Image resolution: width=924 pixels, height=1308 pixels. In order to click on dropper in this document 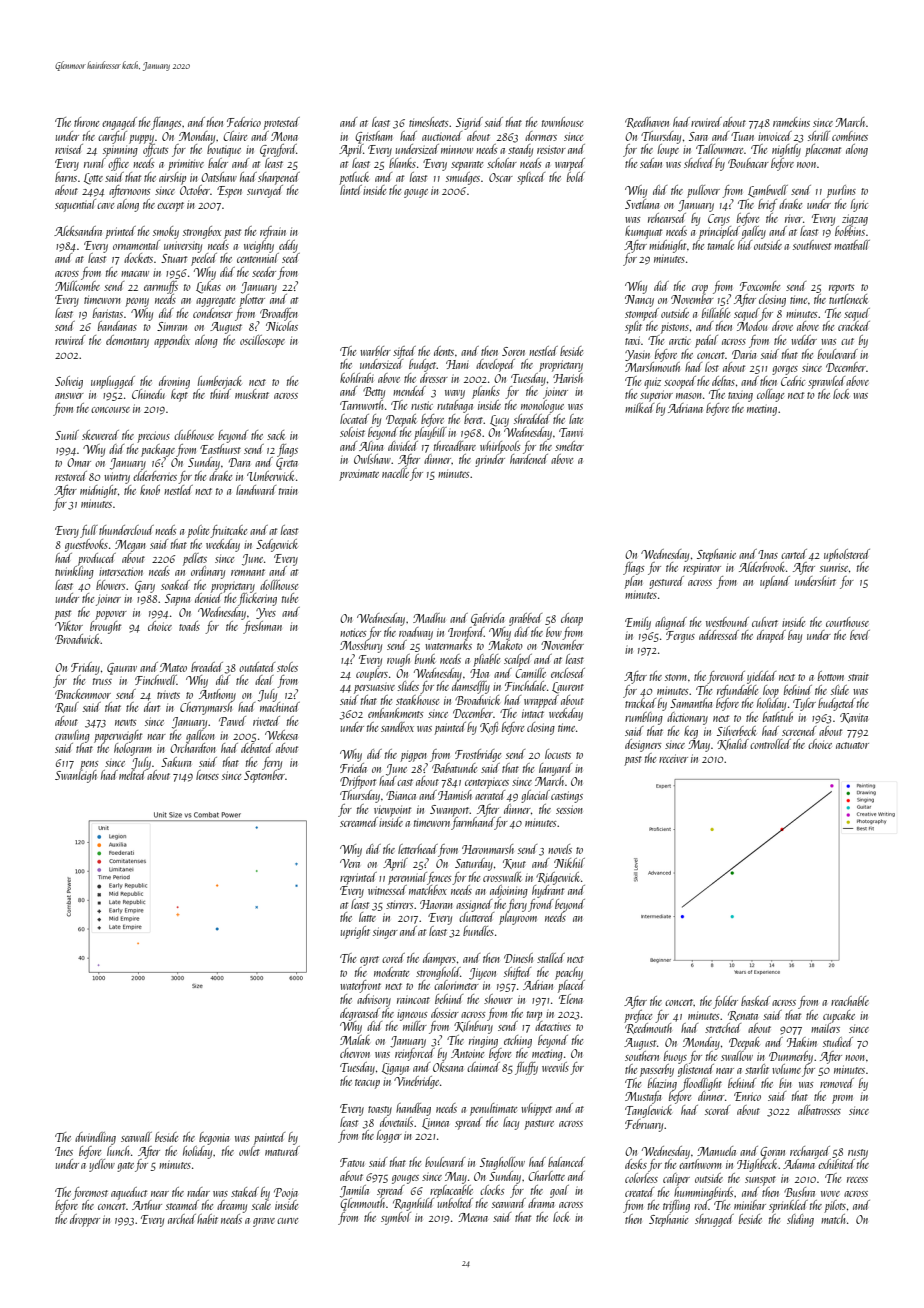, I will do `click(85, 1220)`.
